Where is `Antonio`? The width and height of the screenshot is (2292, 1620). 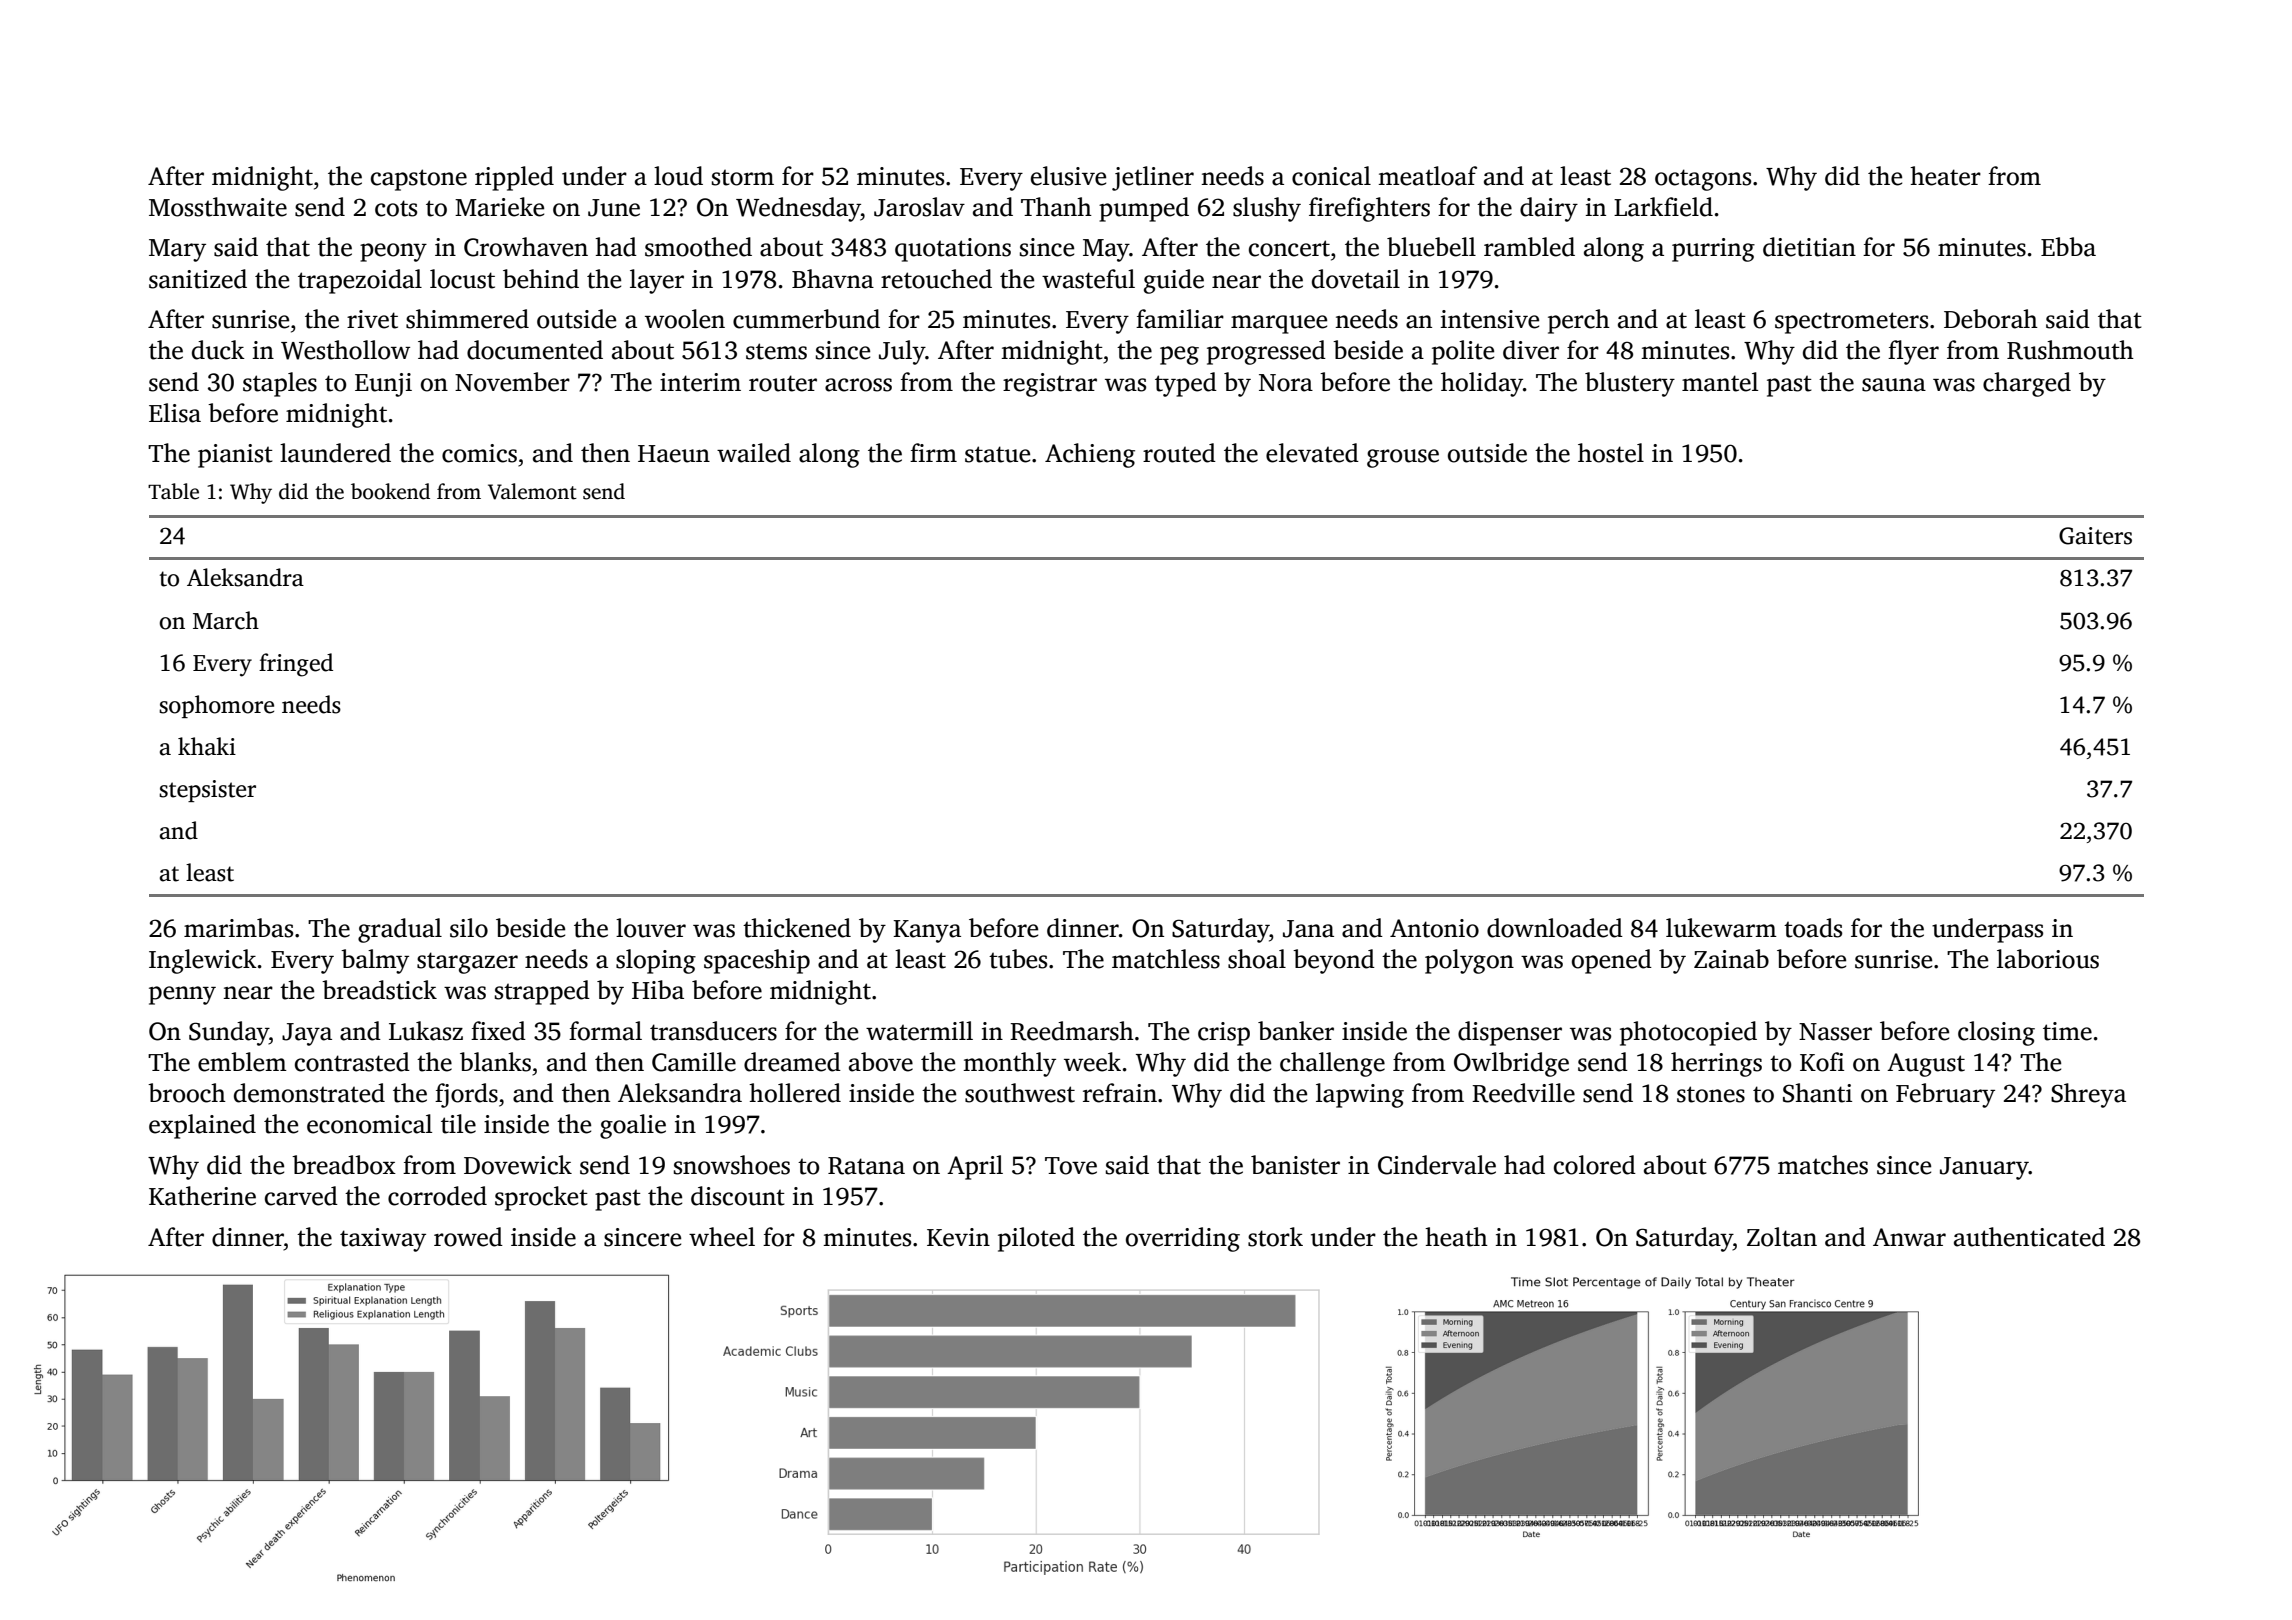
Antonio is located at coordinates (1434, 928).
